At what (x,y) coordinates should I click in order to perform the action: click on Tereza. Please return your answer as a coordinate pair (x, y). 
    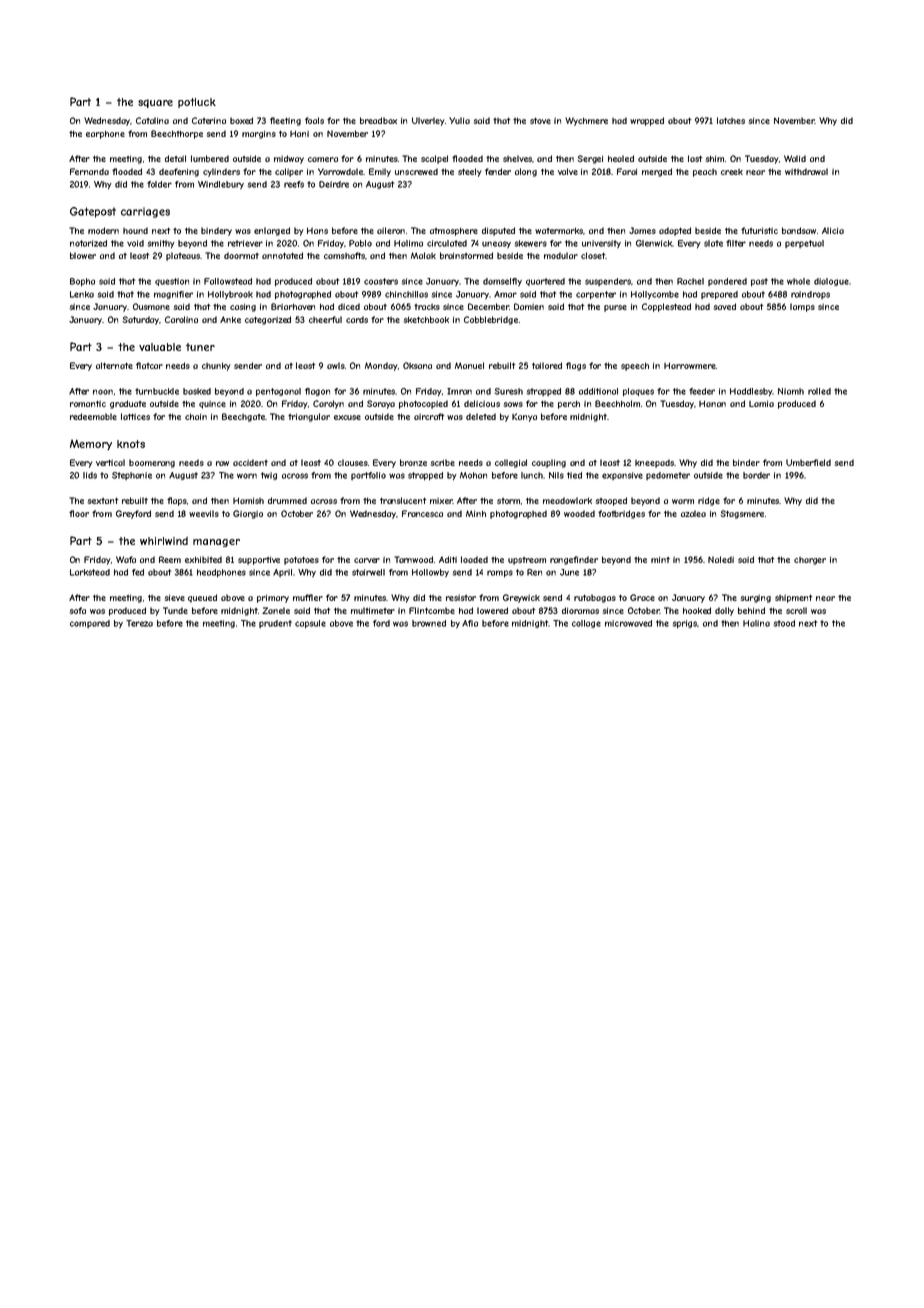
    Looking at the image, I should click on (139, 623).
